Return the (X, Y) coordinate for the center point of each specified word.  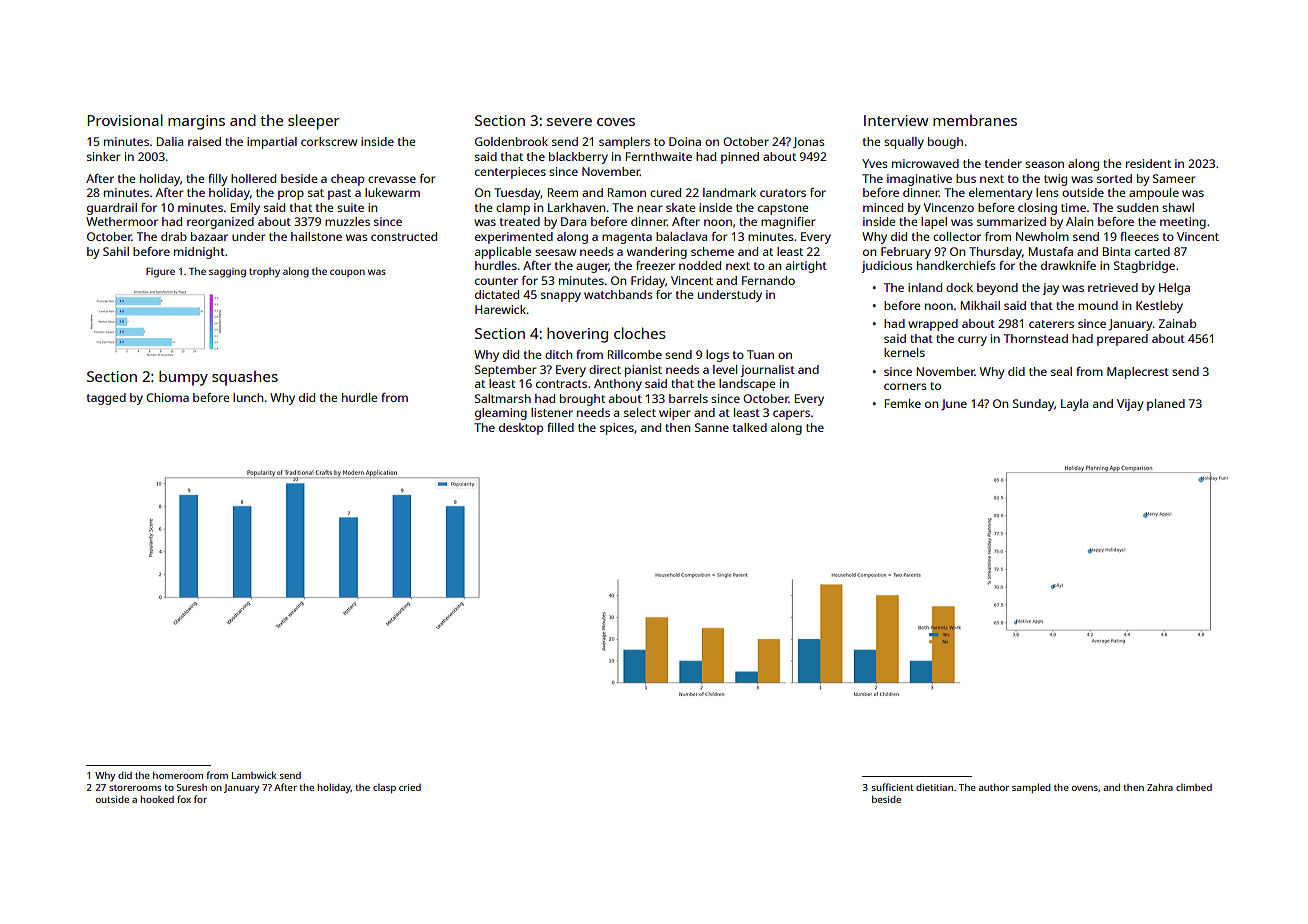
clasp (384, 788)
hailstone (316, 236)
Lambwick (254, 775)
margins (196, 122)
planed (1166, 405)
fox (184, 799)
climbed (1194, 787)
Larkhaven (576, 207)
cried (410, 787)
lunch (248, 397)
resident (1148, 163)
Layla (1074, 405)
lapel (934, 223)
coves (616, 122)
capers (791, 415)
